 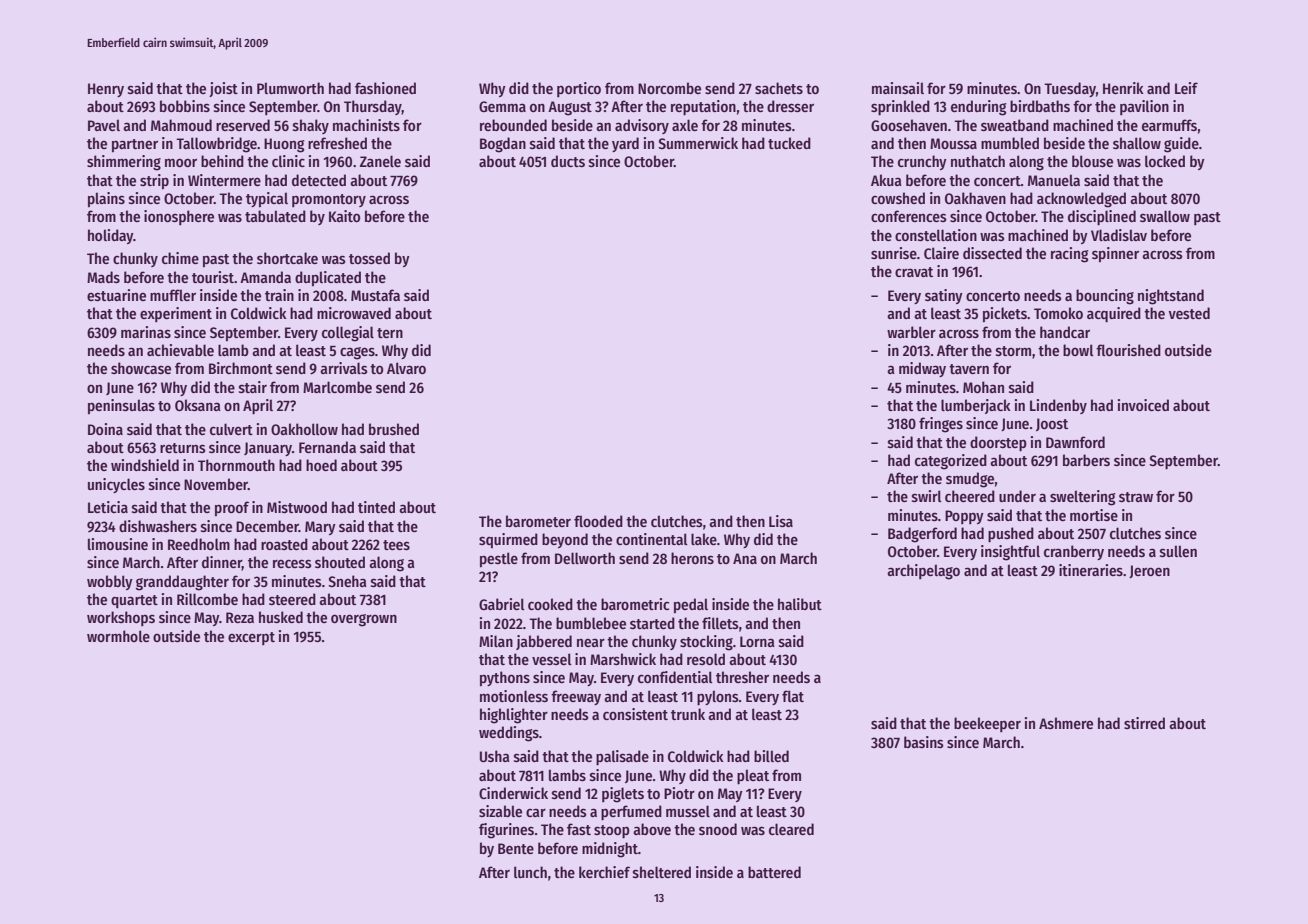 What do you see at coordinates (579, 89) in the screenshot?
I see `portico` at bounding box center [579, 89].
